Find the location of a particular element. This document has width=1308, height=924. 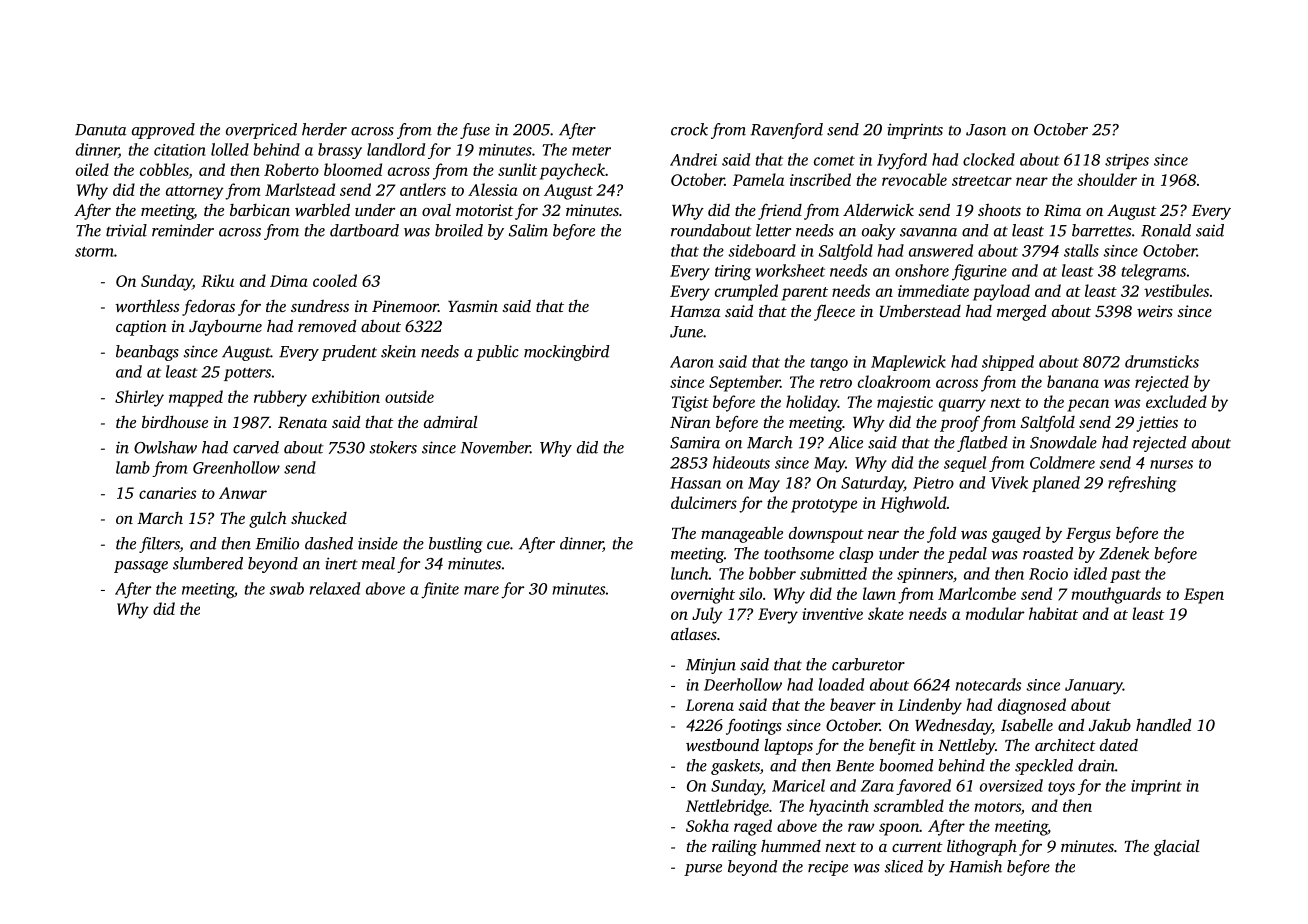

Danuta is located at coordinates (101, 130).
